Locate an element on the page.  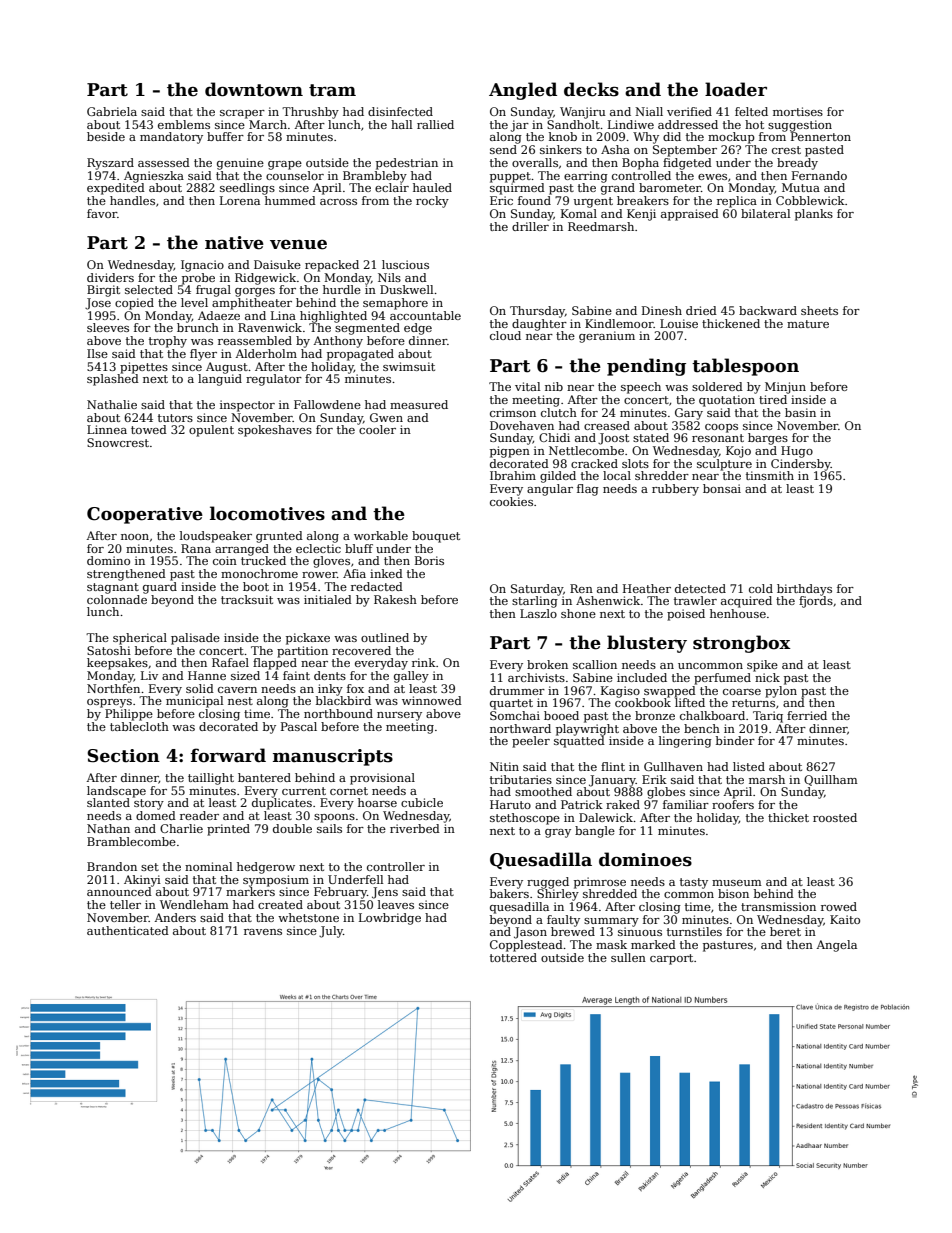
symposium is located at coordinates (276, 881).
